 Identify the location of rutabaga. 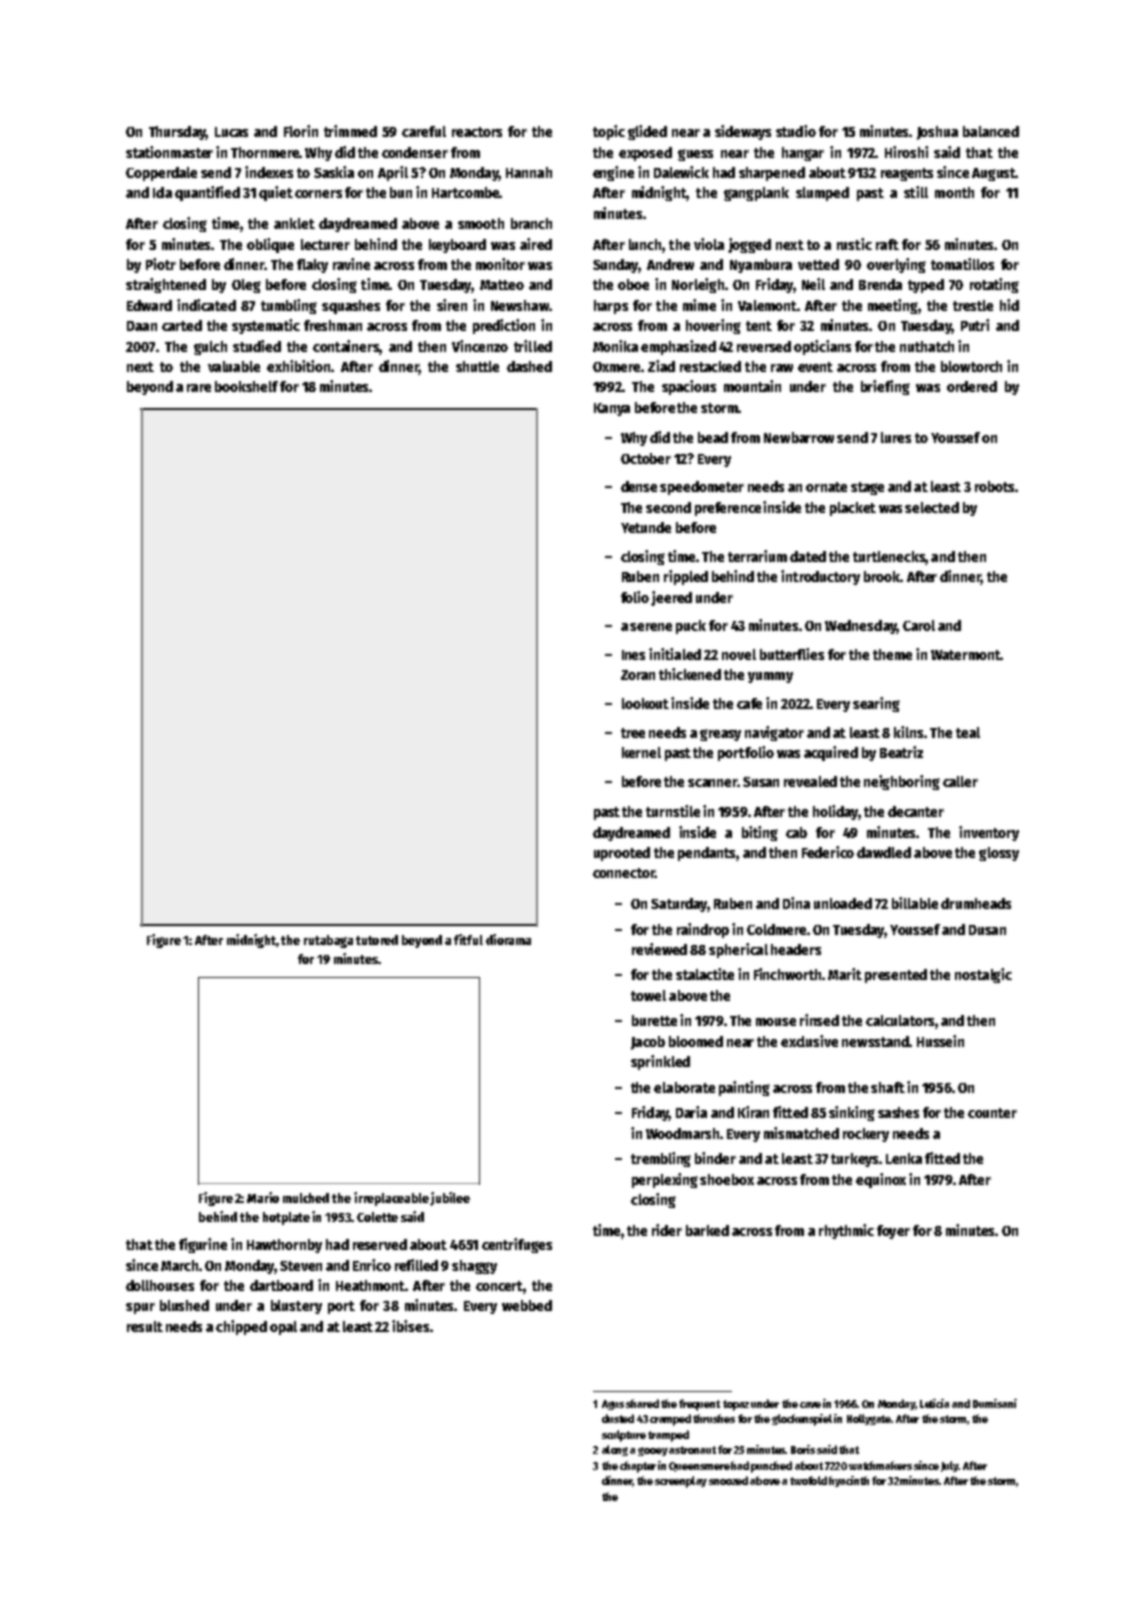
(328, 941).
